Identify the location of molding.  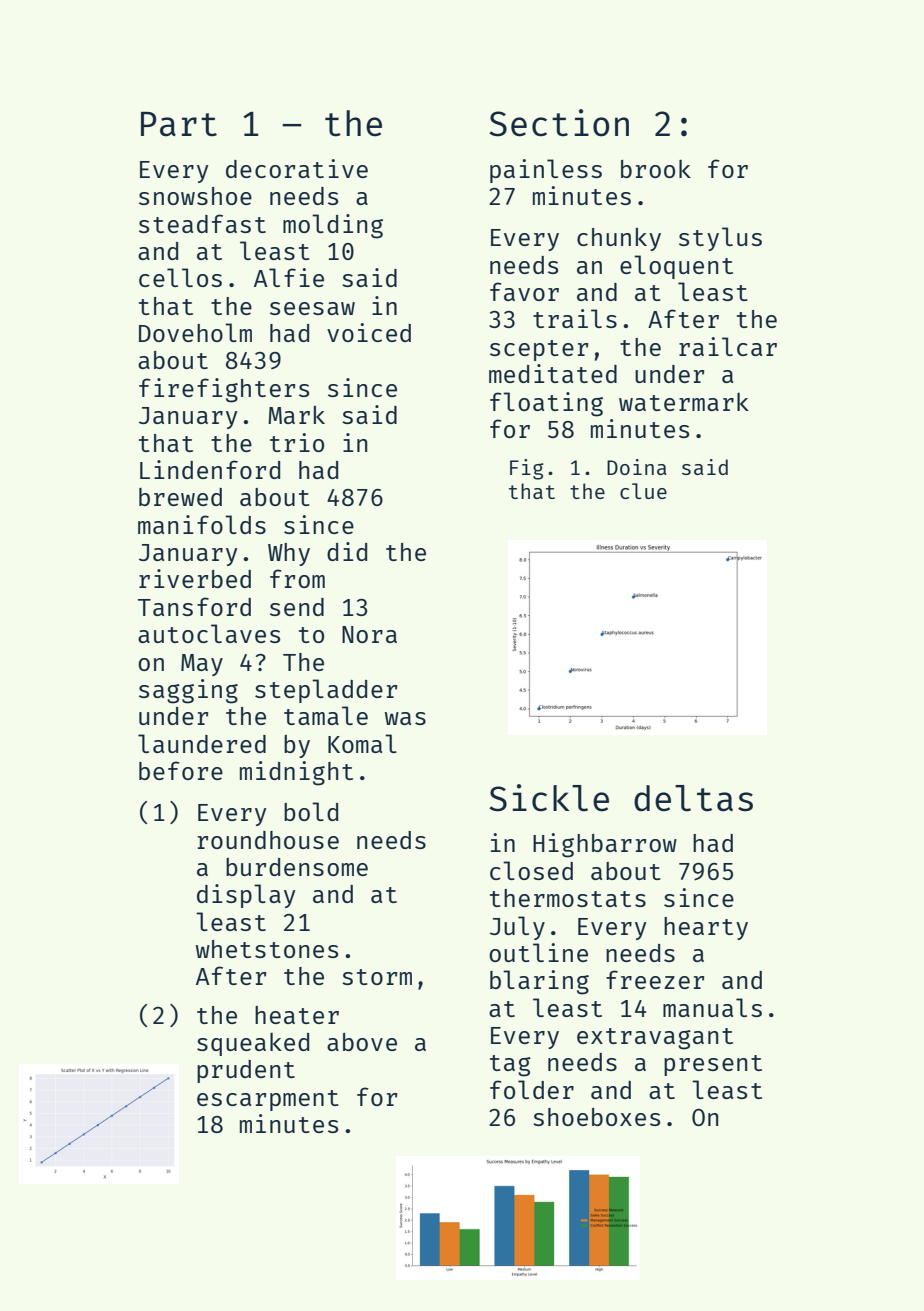
(333, 226).
